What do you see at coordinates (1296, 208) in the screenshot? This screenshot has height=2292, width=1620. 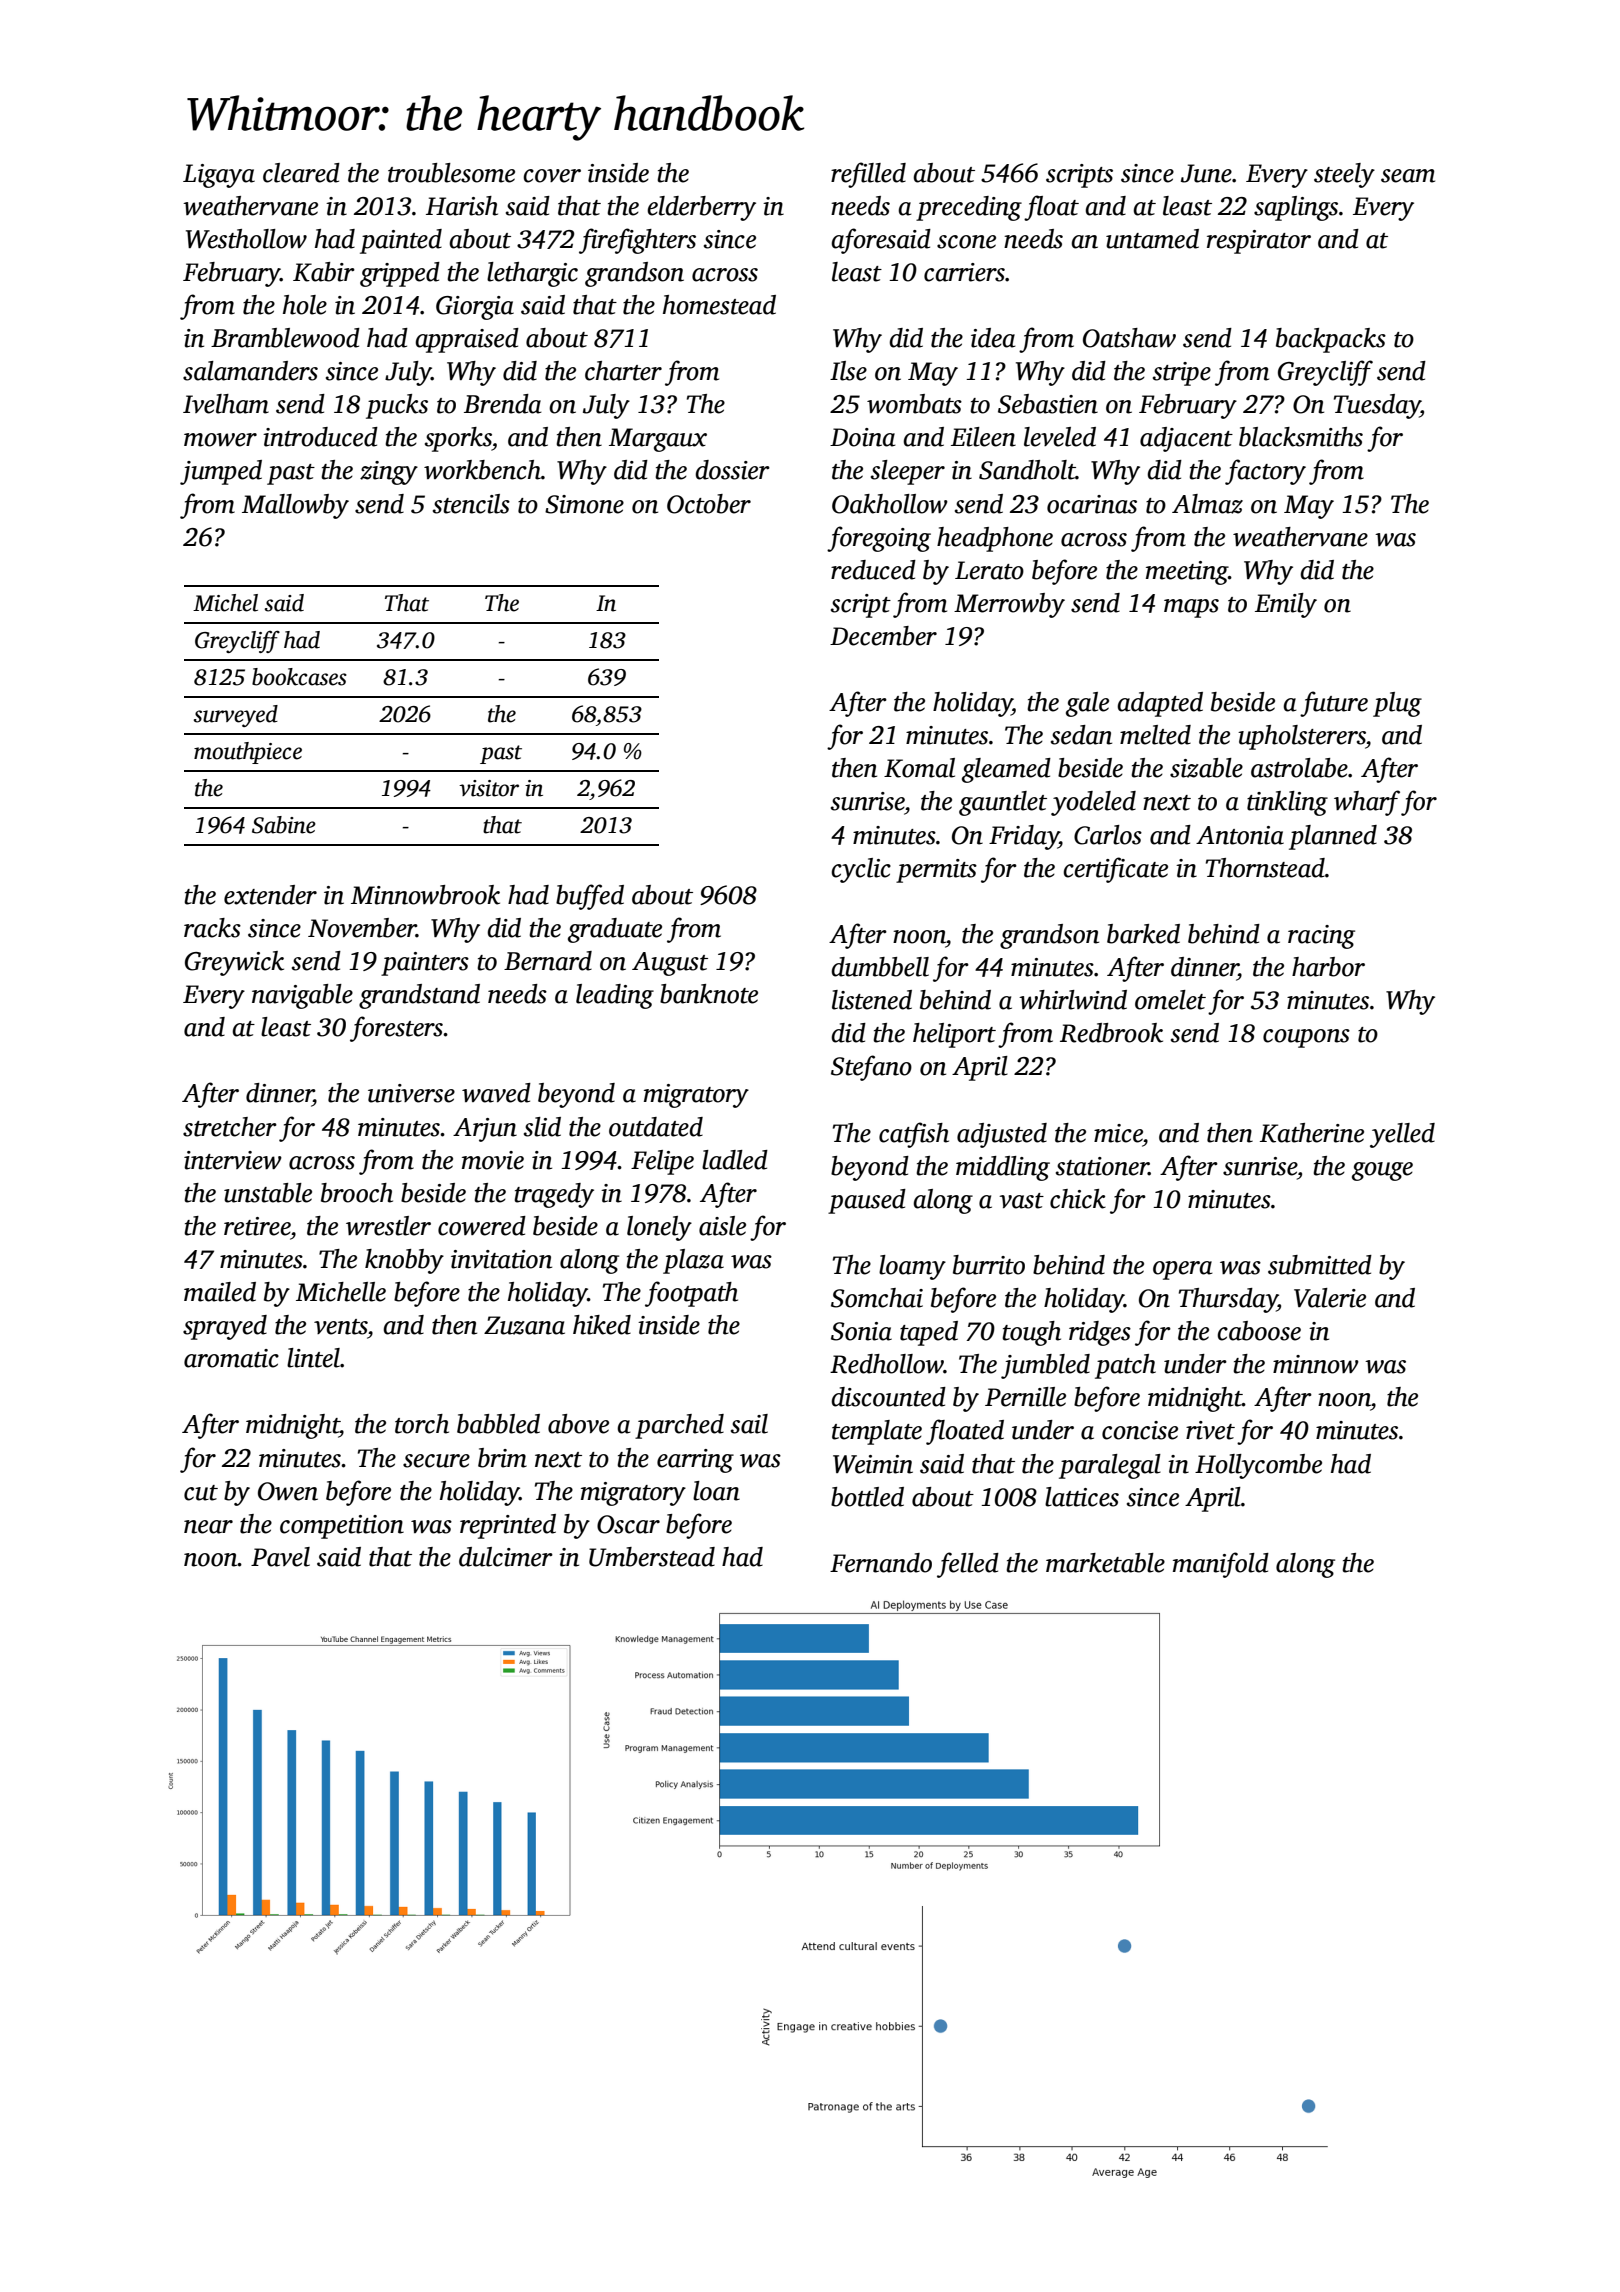 I see `saplings` at bounding box center [1296, 208].
